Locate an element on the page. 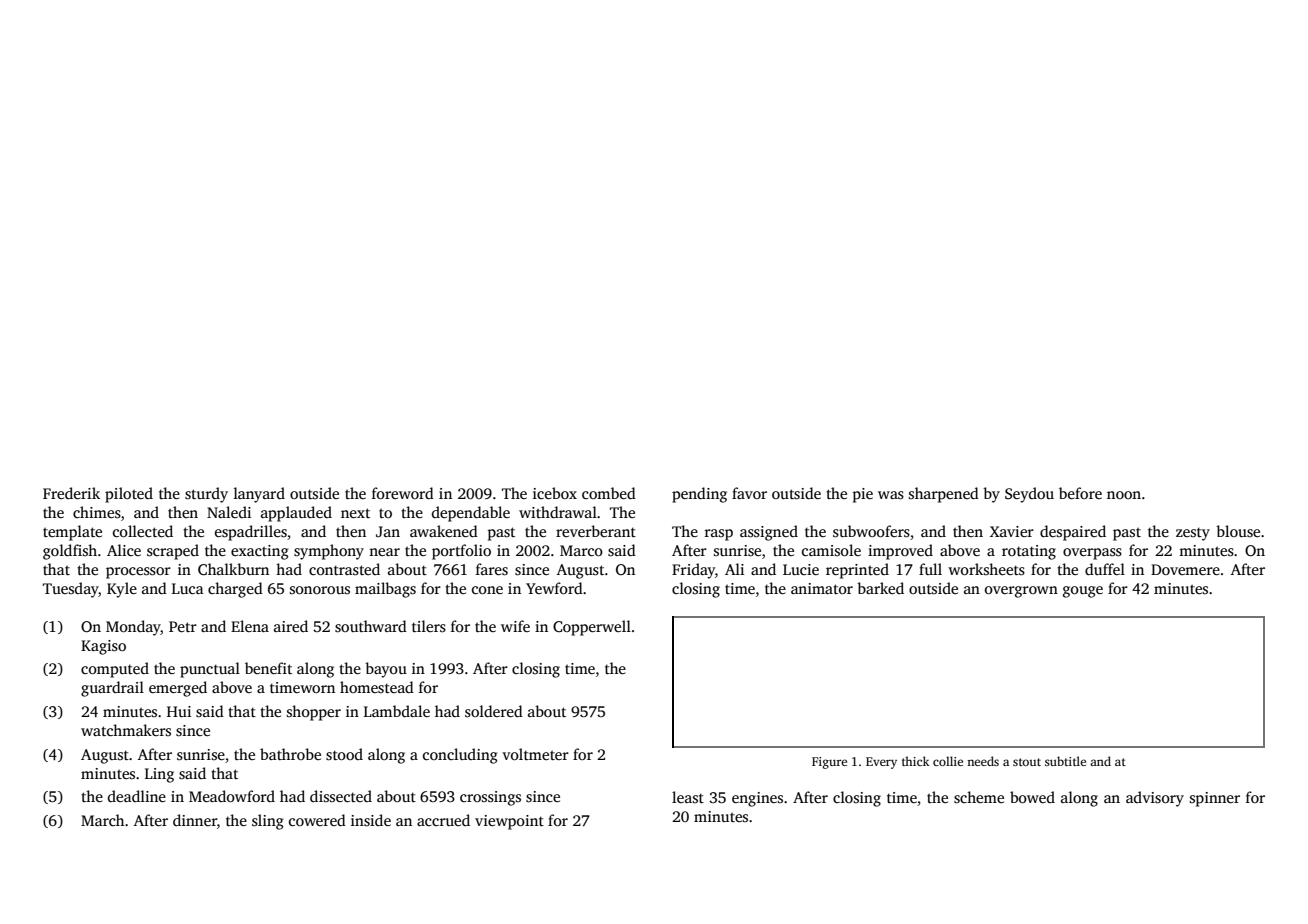 The image size is (1308, 924). blouse is located at coordinates (1238, 531).
